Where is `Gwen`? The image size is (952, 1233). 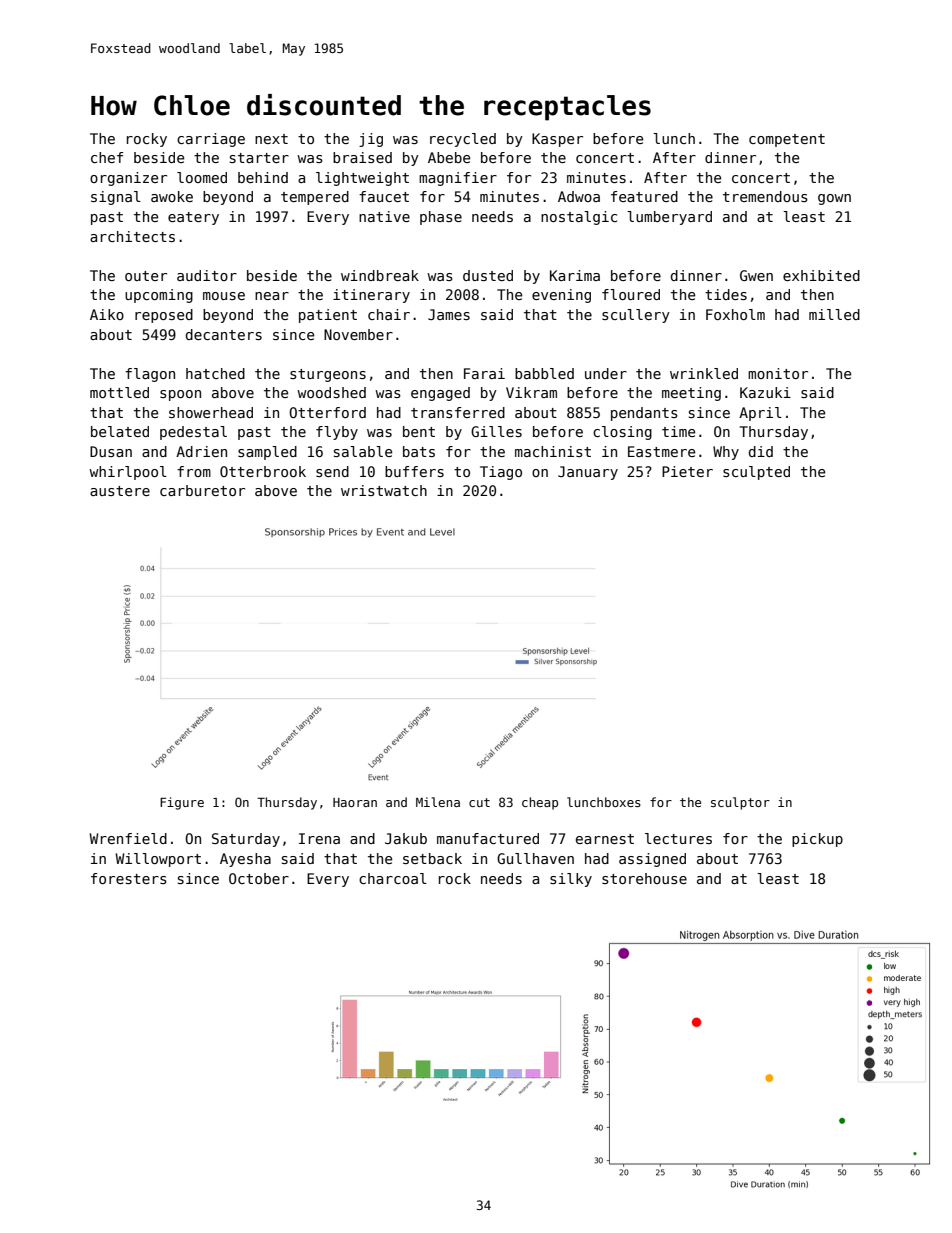 Gwen is located at coordinates (756, 275).
